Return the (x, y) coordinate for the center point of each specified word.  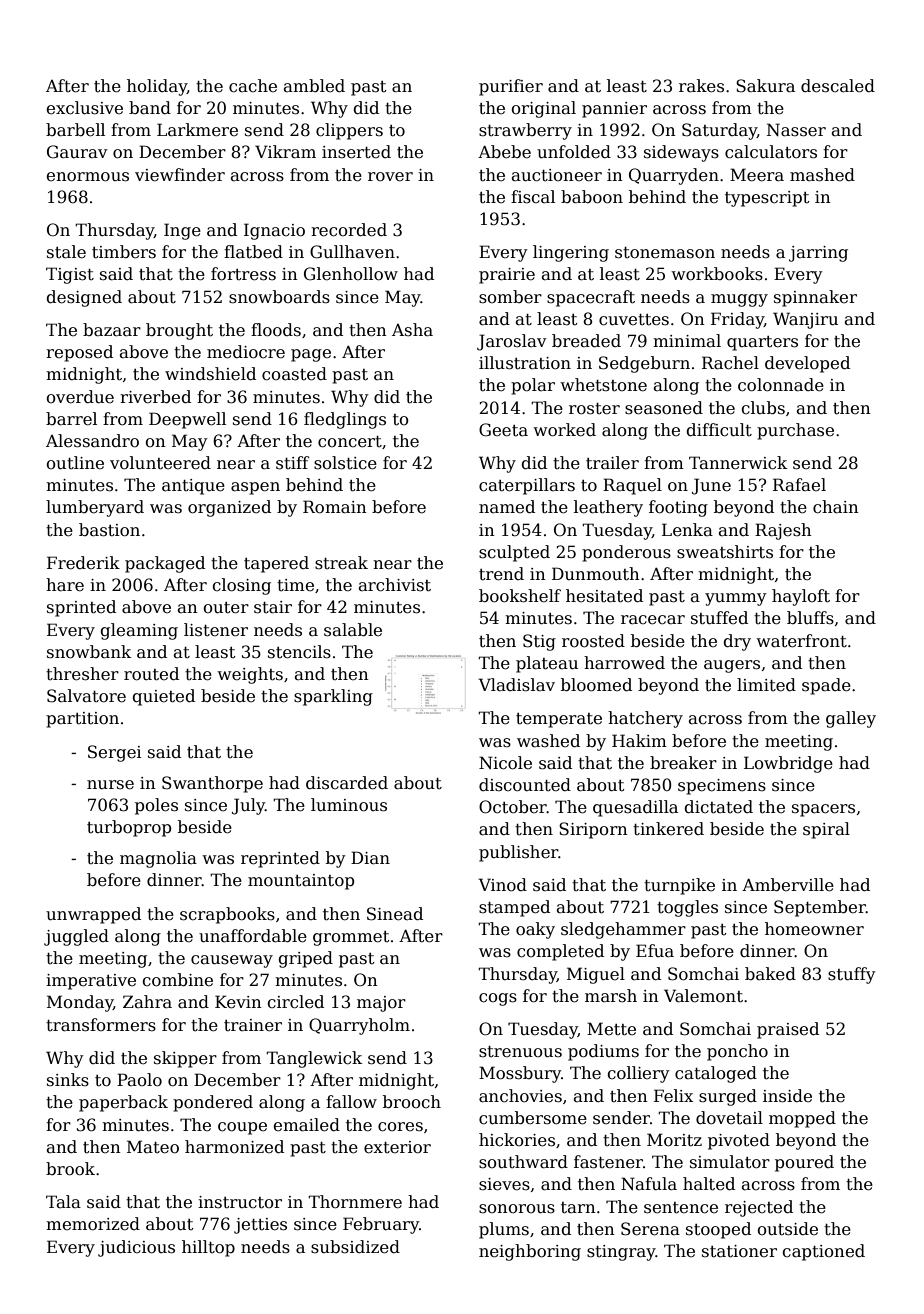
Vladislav (516, 685)
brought (179, 331)
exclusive (85, 108)
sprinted (81, 608)
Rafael (799, 485)
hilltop (208, 1248)
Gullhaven (352, 252)
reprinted (280, 859)
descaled (838, 86)
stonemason (665, 253)
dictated (719, 807)
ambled (314, 86)
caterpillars (527, 486)
